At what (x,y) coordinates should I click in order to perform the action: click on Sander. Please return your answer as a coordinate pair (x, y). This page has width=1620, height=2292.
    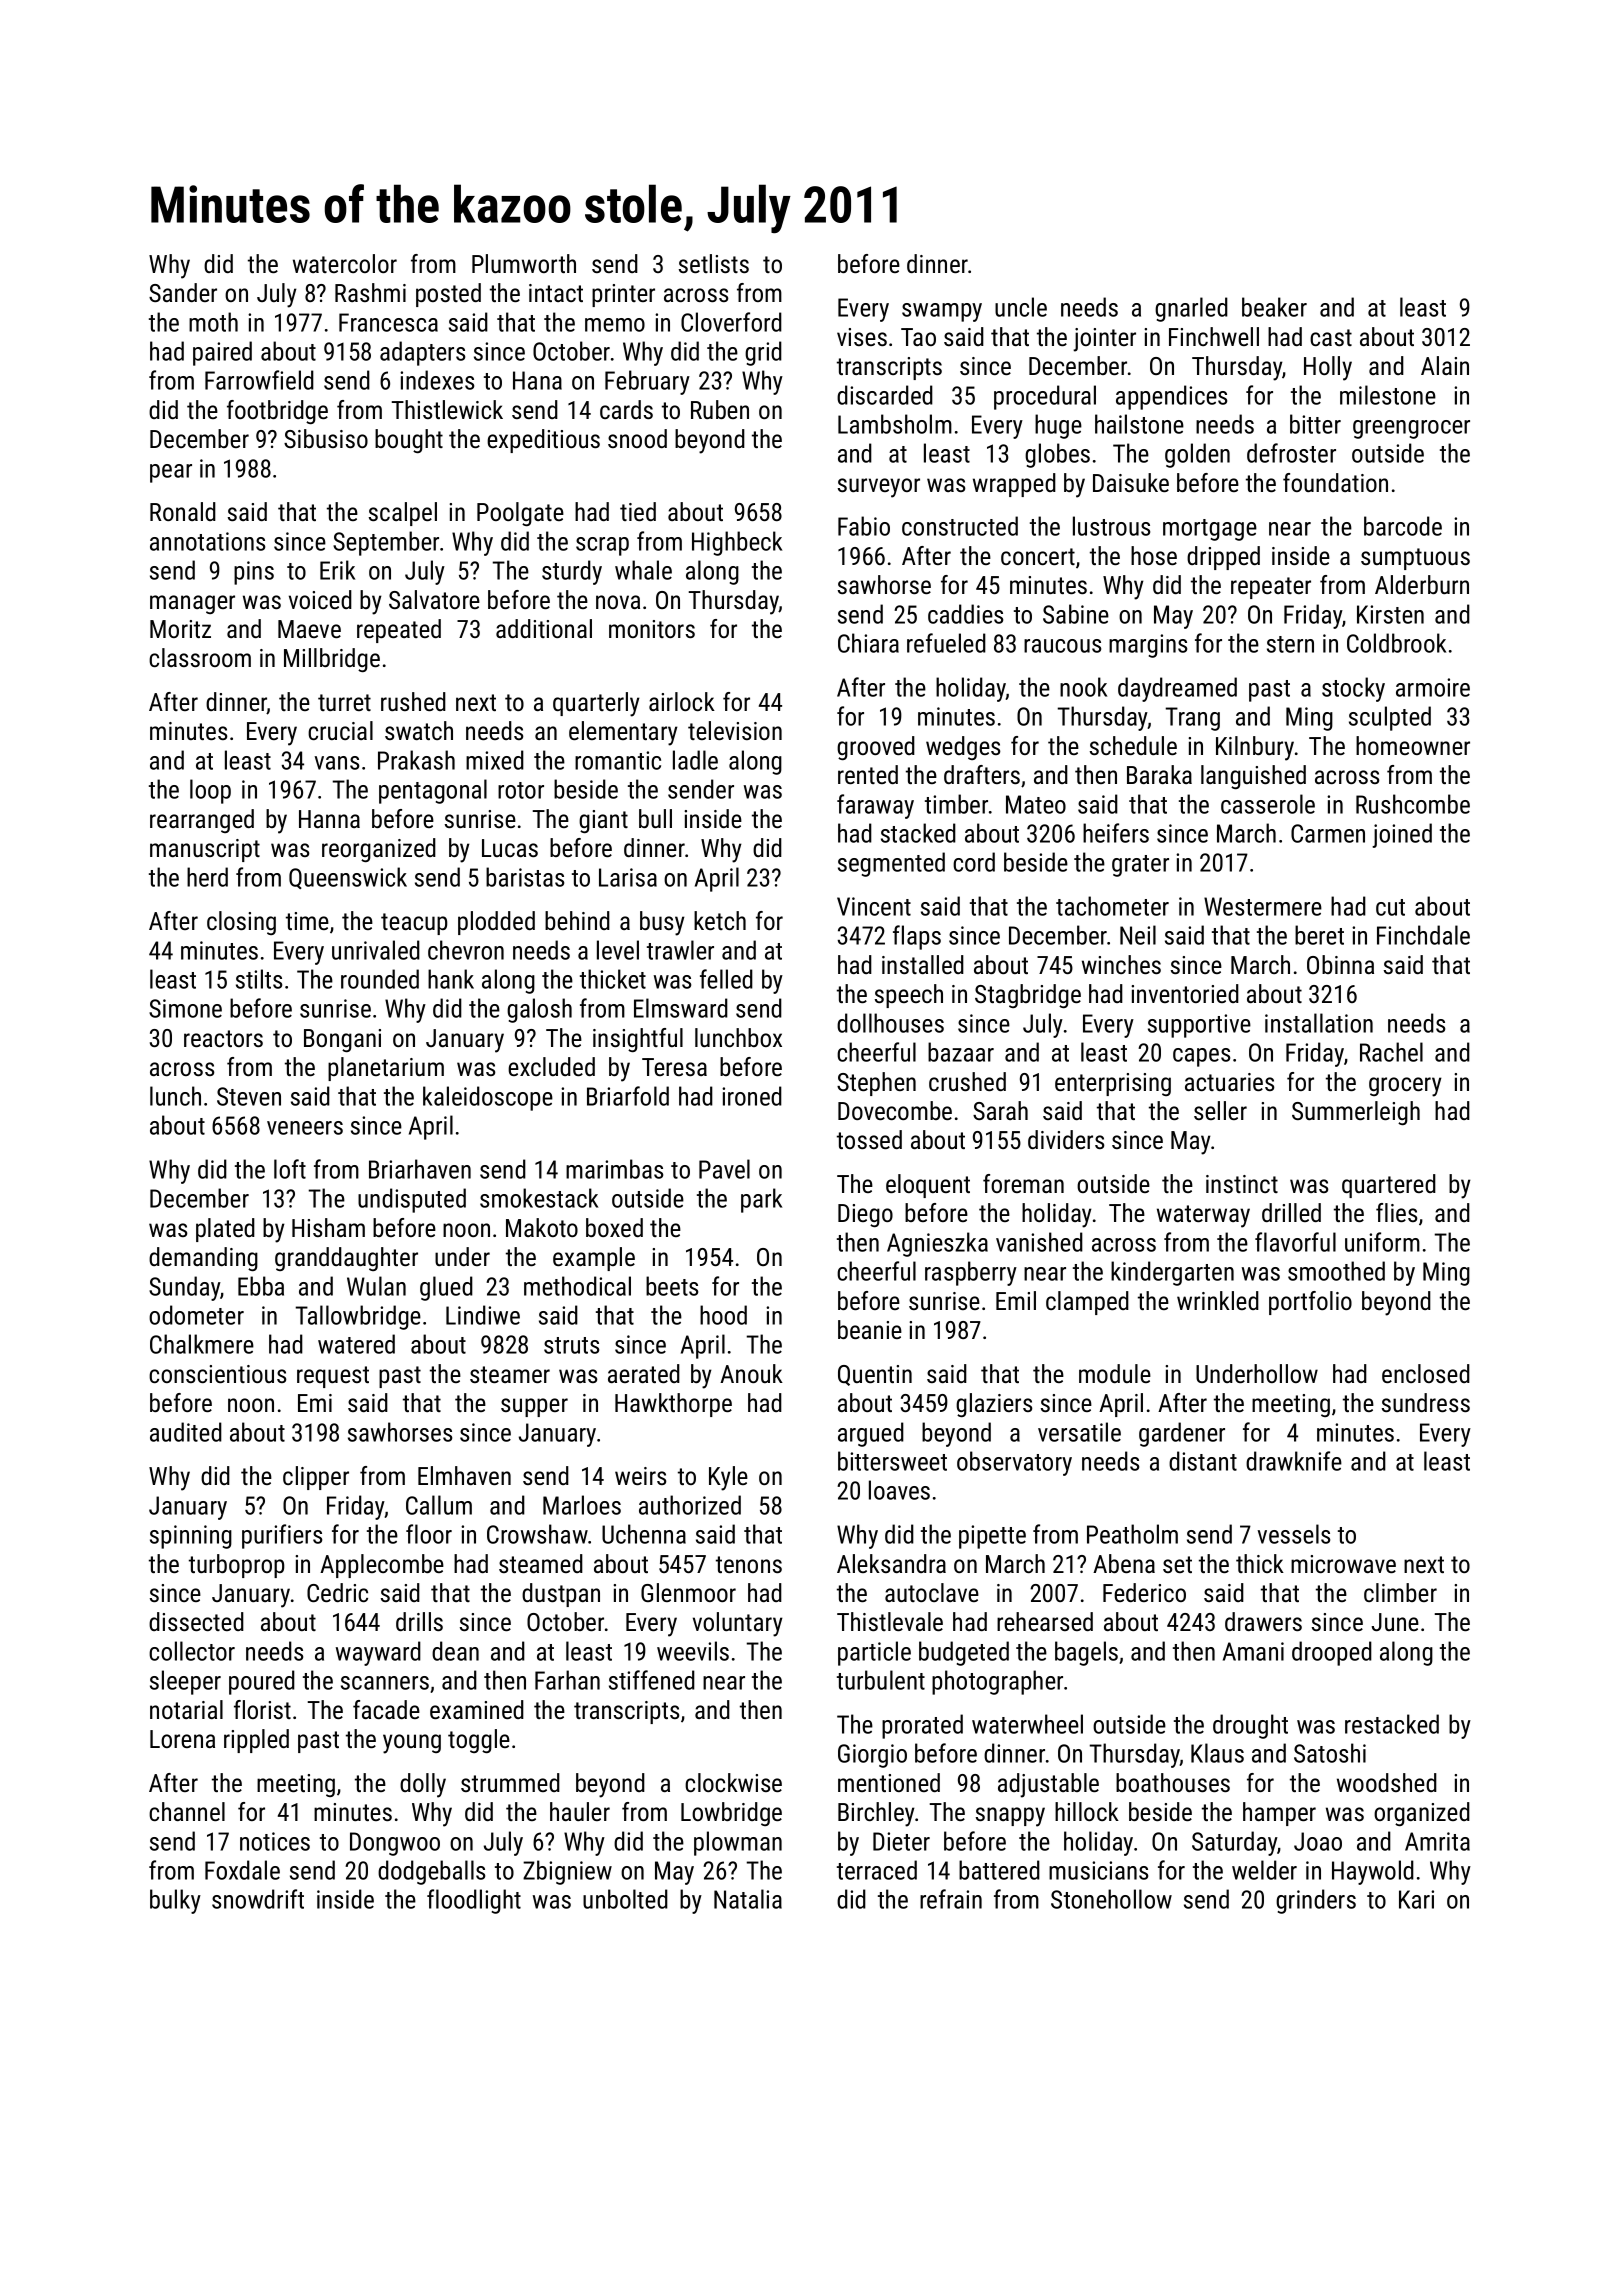
    Looking at the image, I should click on (183, 292).
